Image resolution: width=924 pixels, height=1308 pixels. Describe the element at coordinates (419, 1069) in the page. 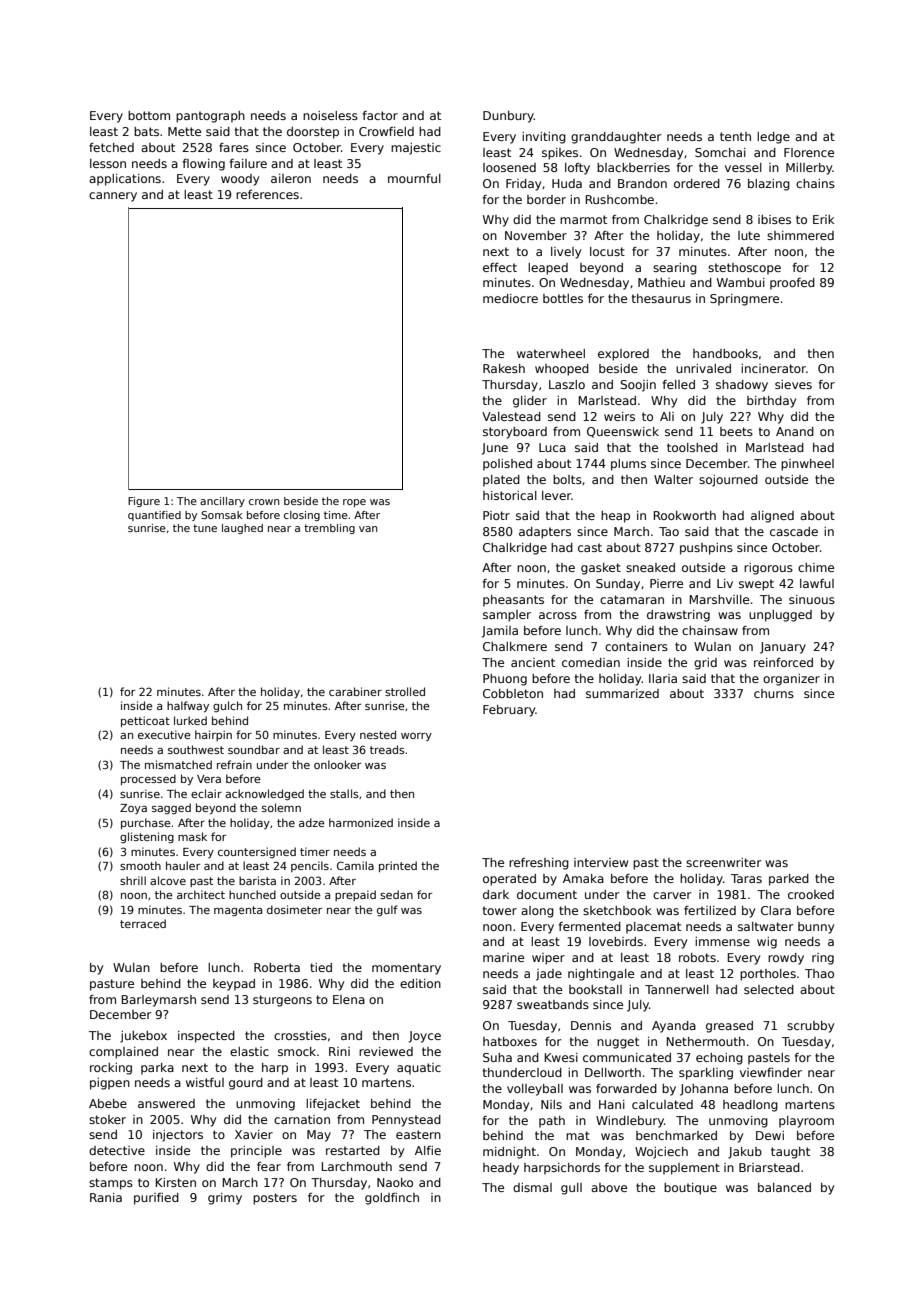

I see `aquatic` at that location.
